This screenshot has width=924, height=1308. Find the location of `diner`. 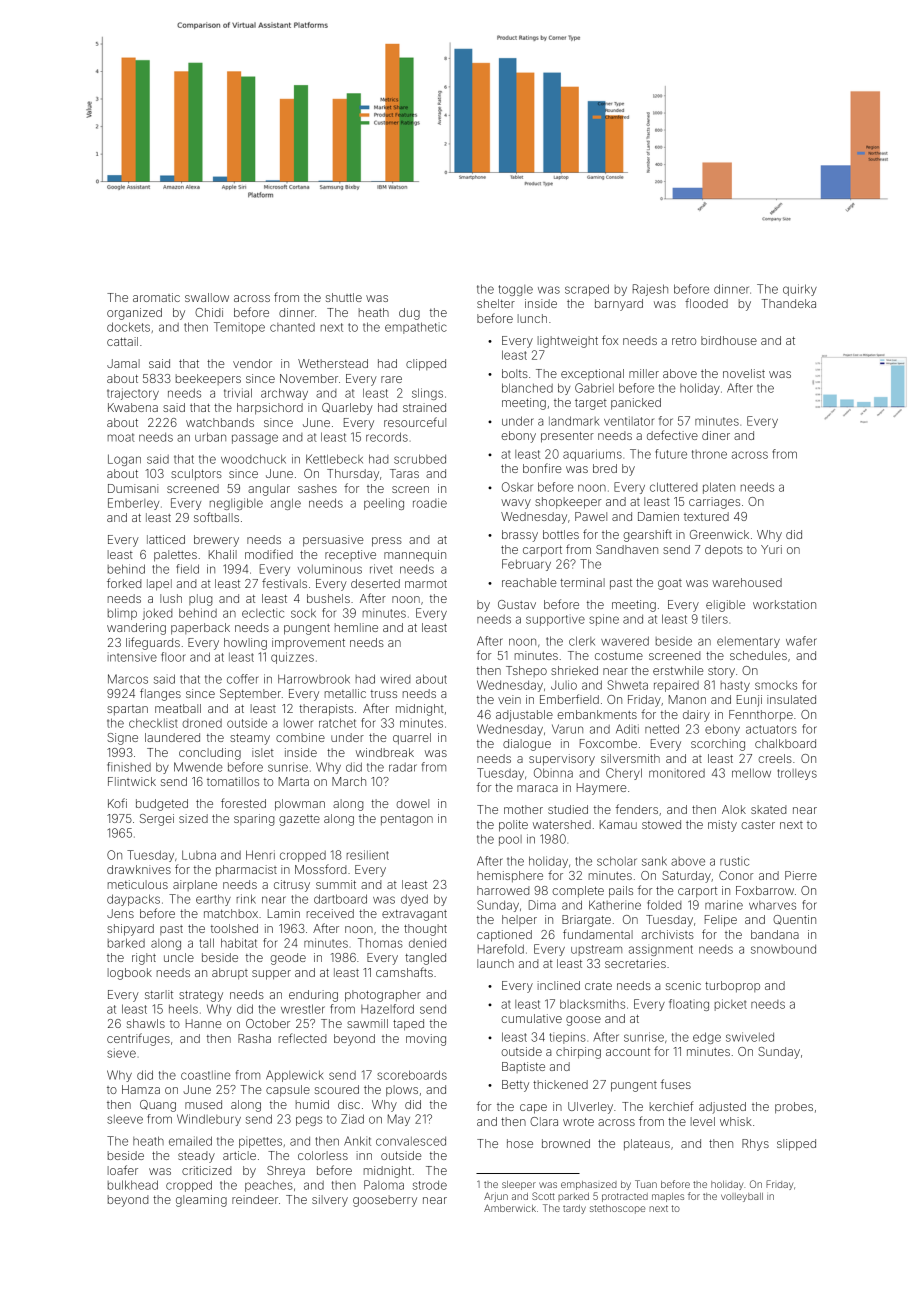

diner is located at coordinates (716, 435).
